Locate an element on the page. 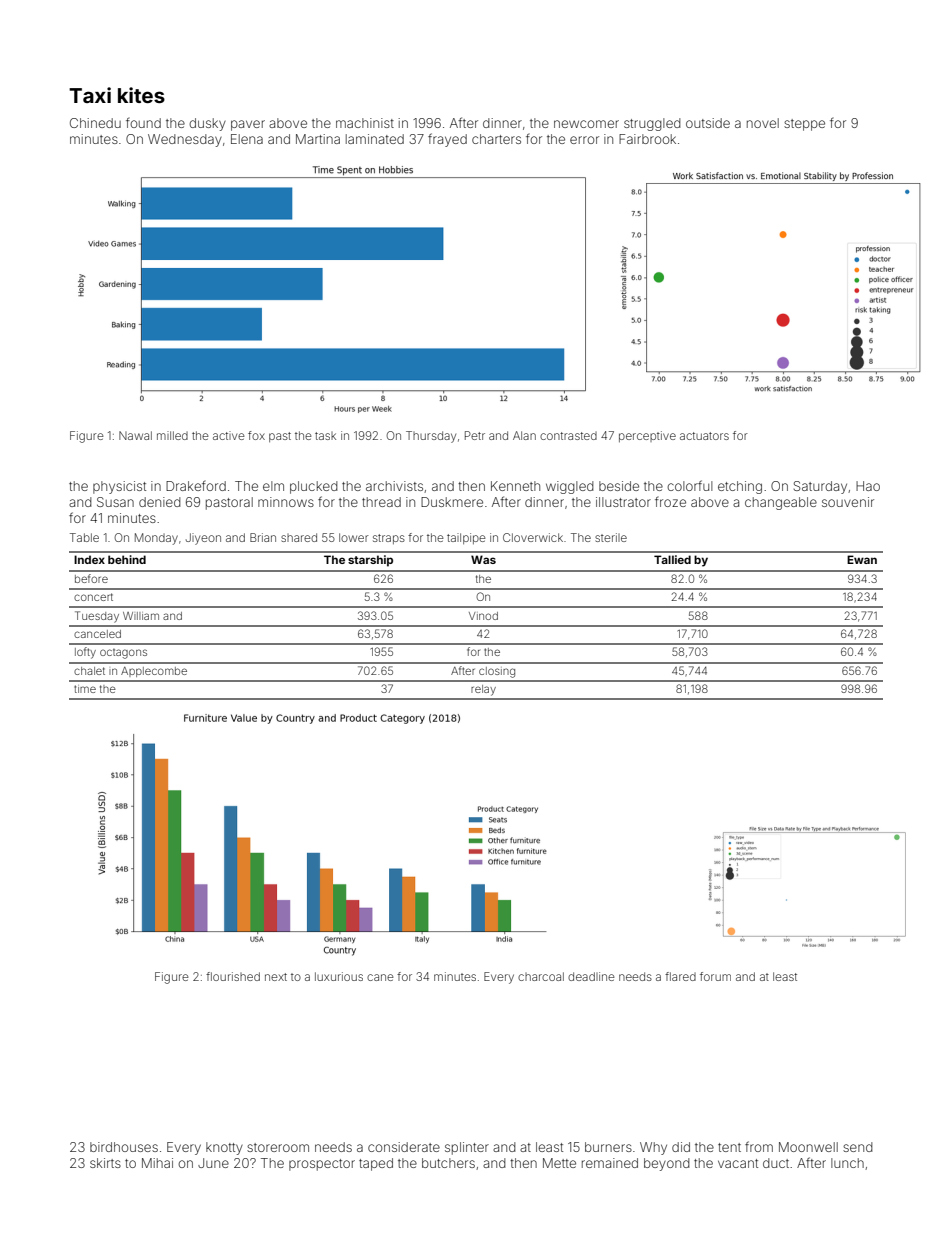 The width and height of the document is (952, 1233). tent is located at coordinates (729, 1147).
